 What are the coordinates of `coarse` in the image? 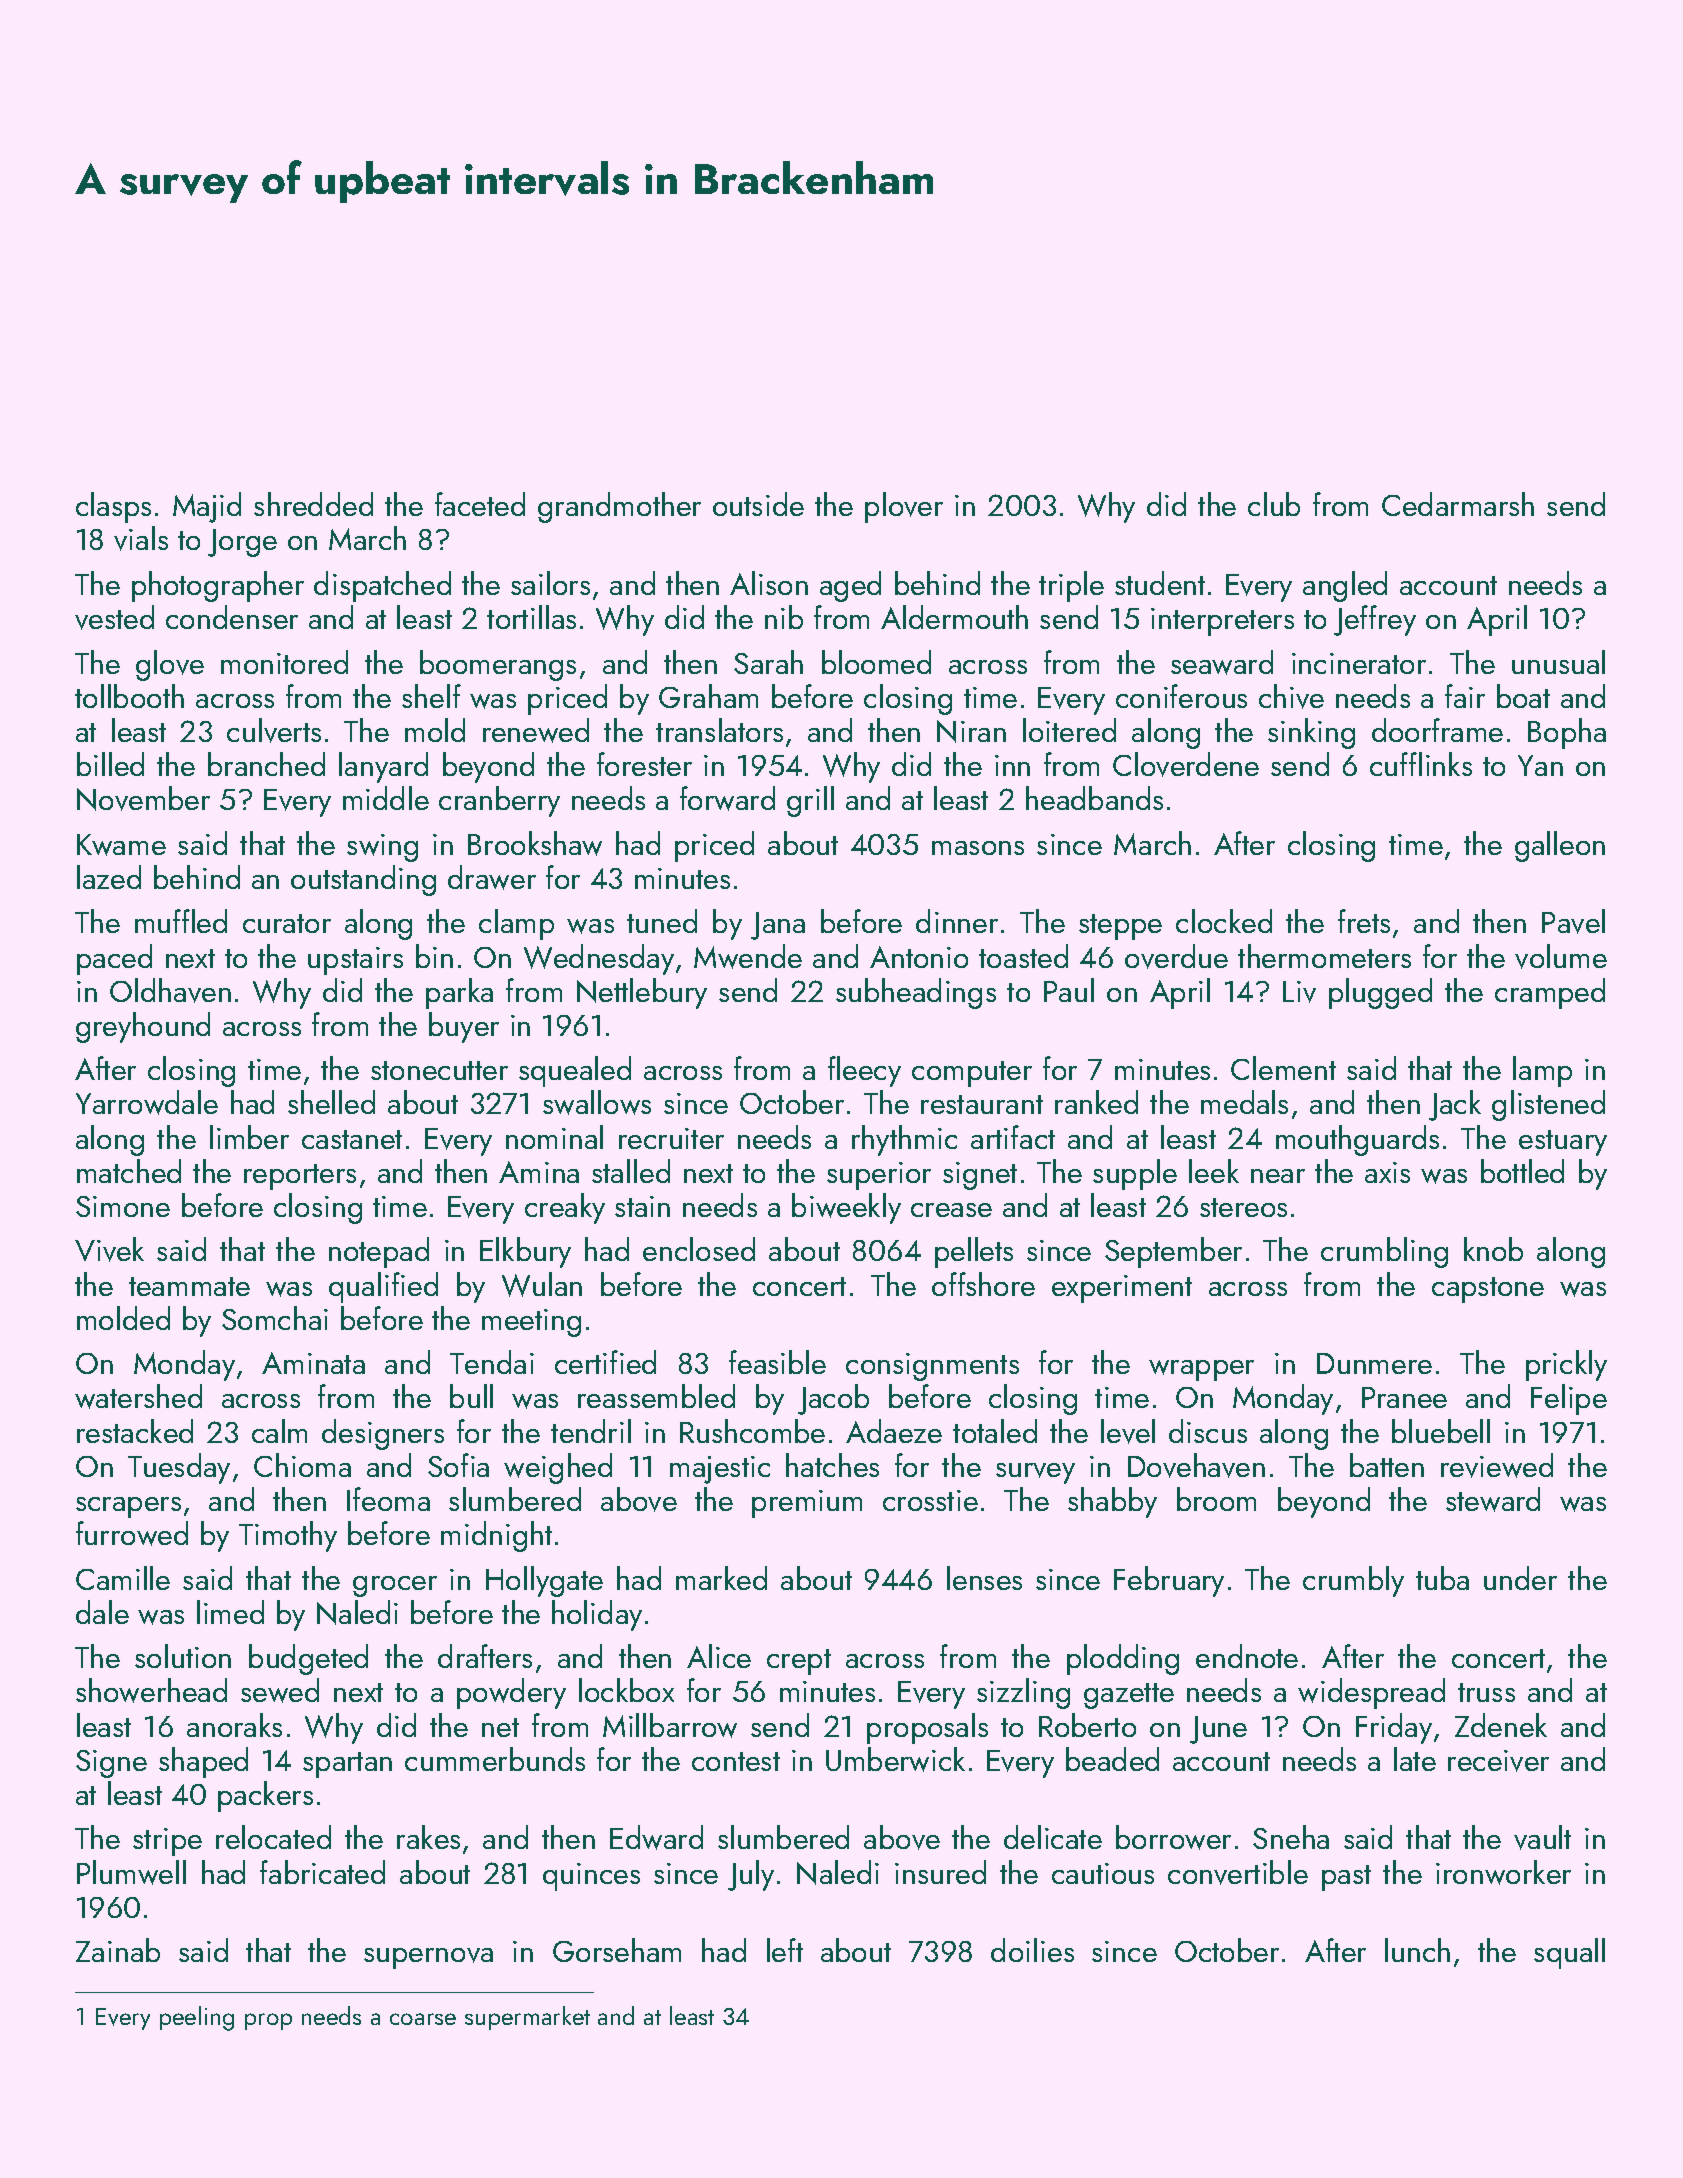 It's located at (423, 2019).
